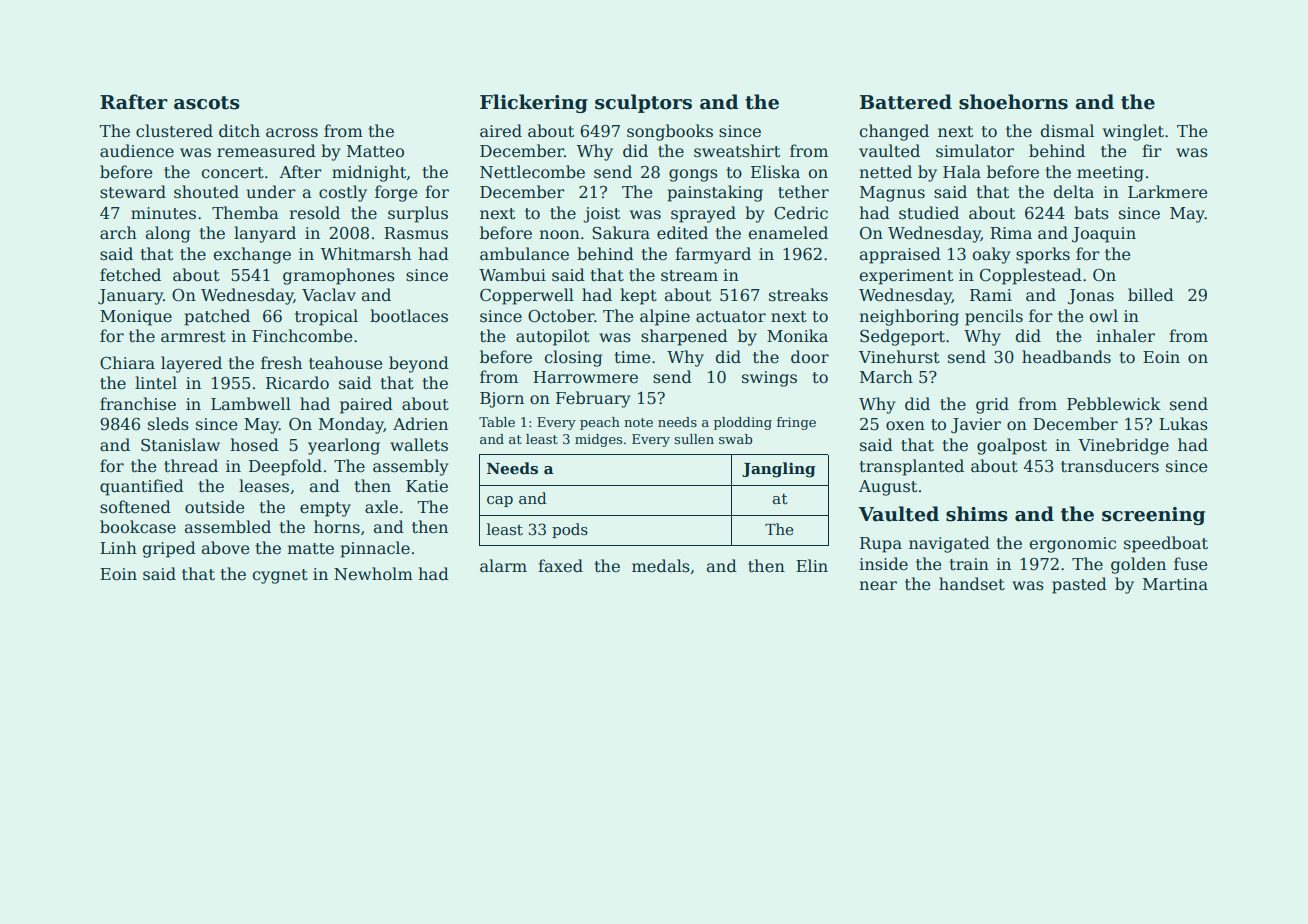 The image size is (1308, 924). Describe the element at coordinates (994, 317) in the document. I see `pencils` at that location.
